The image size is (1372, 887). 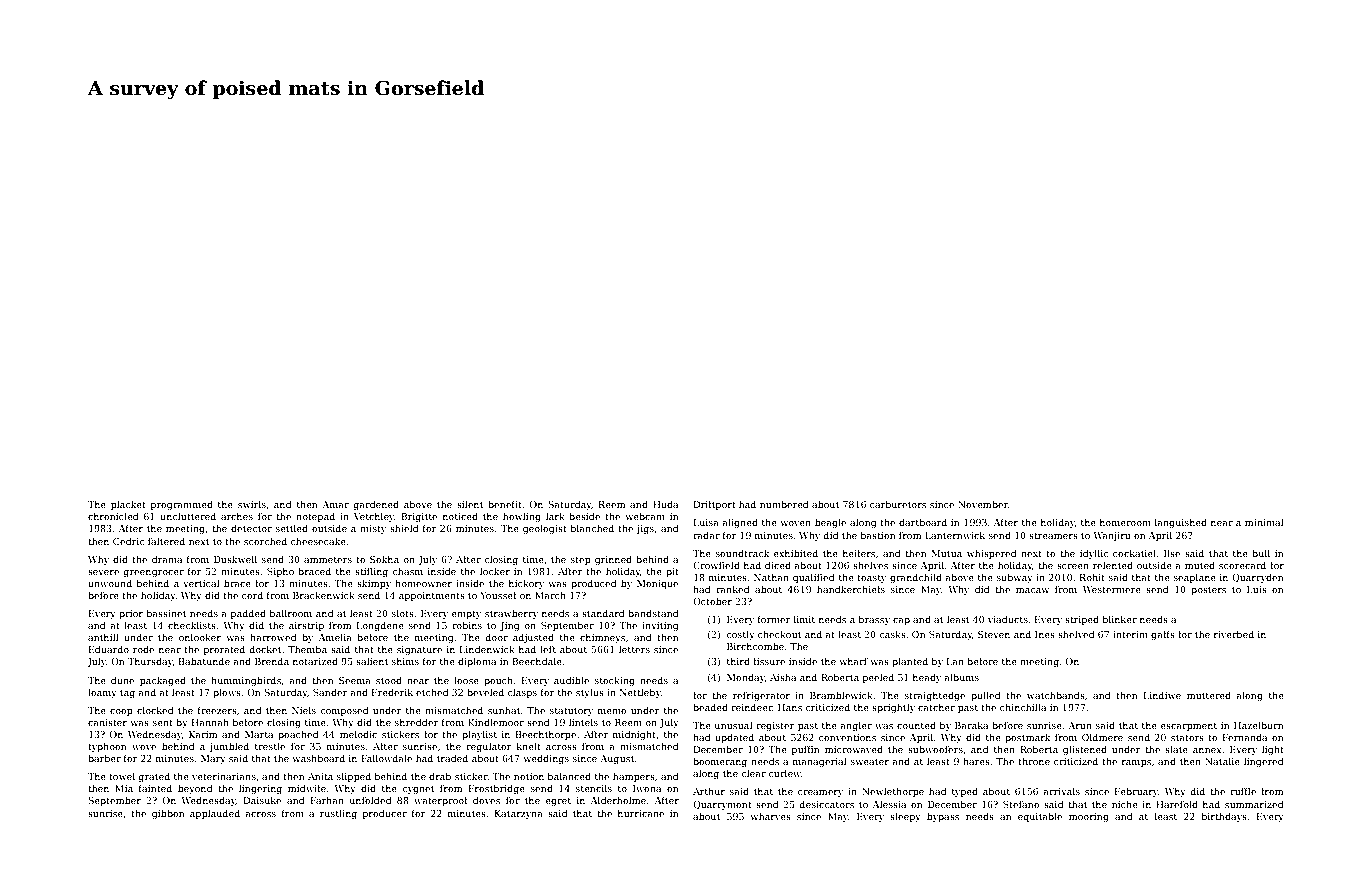 What do you see at coordinates (1234, 634) in the image?
I see `riverbed` at bounding box center [1234, 634].
